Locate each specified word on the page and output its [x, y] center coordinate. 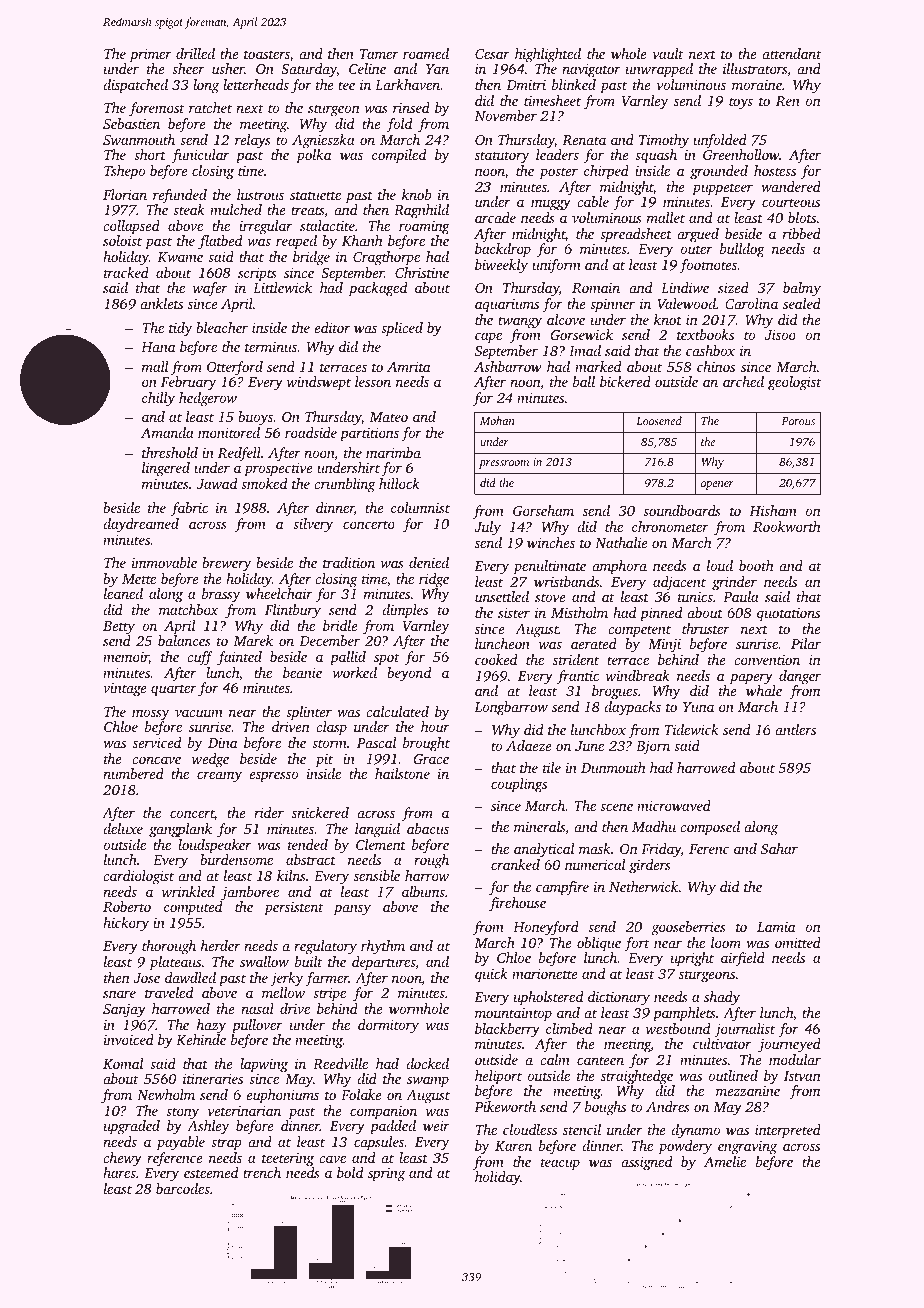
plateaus [175, 963]
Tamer [379, 54]
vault [668, 53]
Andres [668, 1106]
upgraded [132, 1127]
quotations [788, 614]
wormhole [419, 1008]
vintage [125, 690]
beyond [409, 674]
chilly [158, 399]
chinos [716, 366]
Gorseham [543, 510]
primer [151, 55]
